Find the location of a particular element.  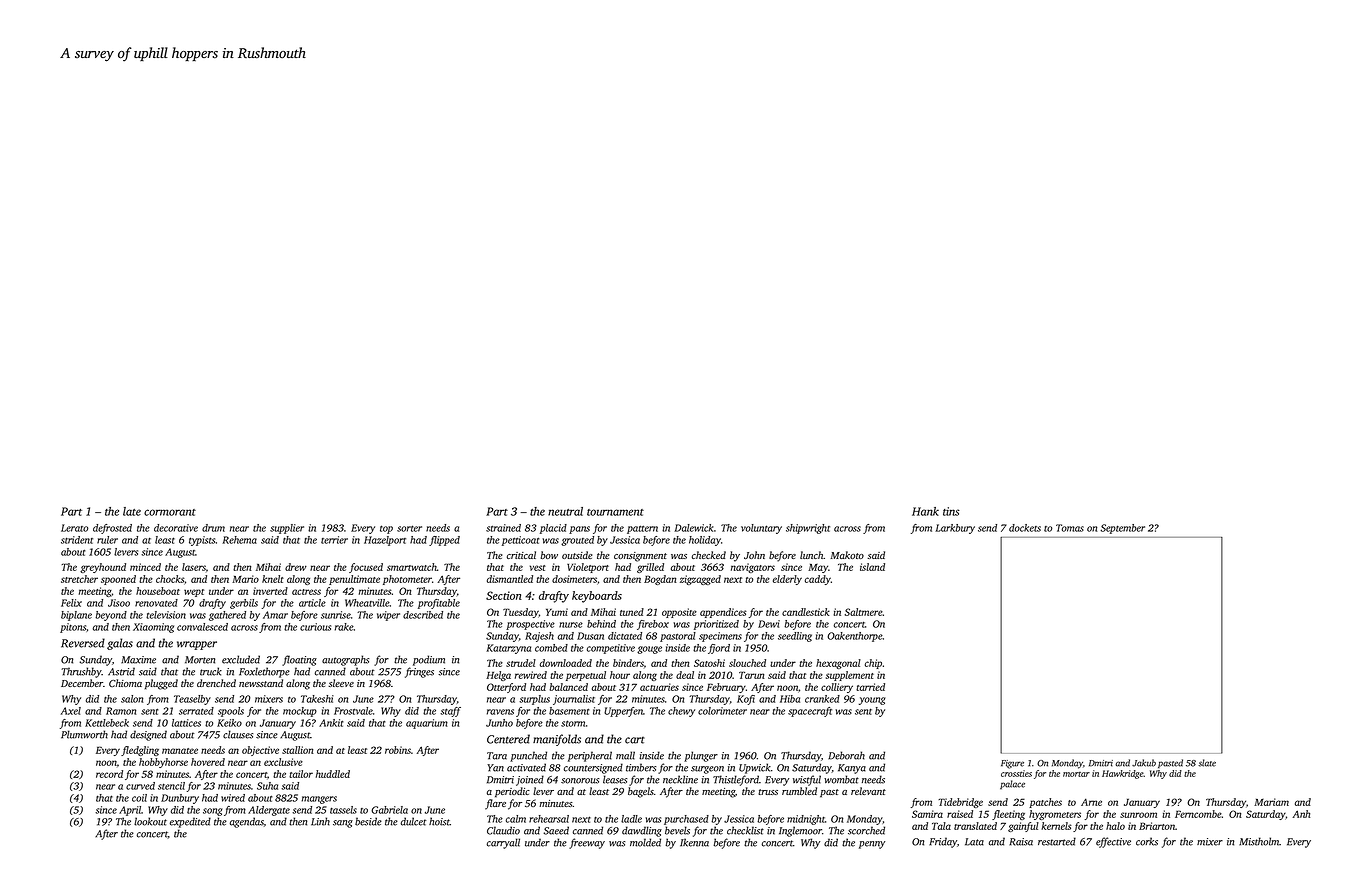

Centered is located at coordinates (508, 739).
